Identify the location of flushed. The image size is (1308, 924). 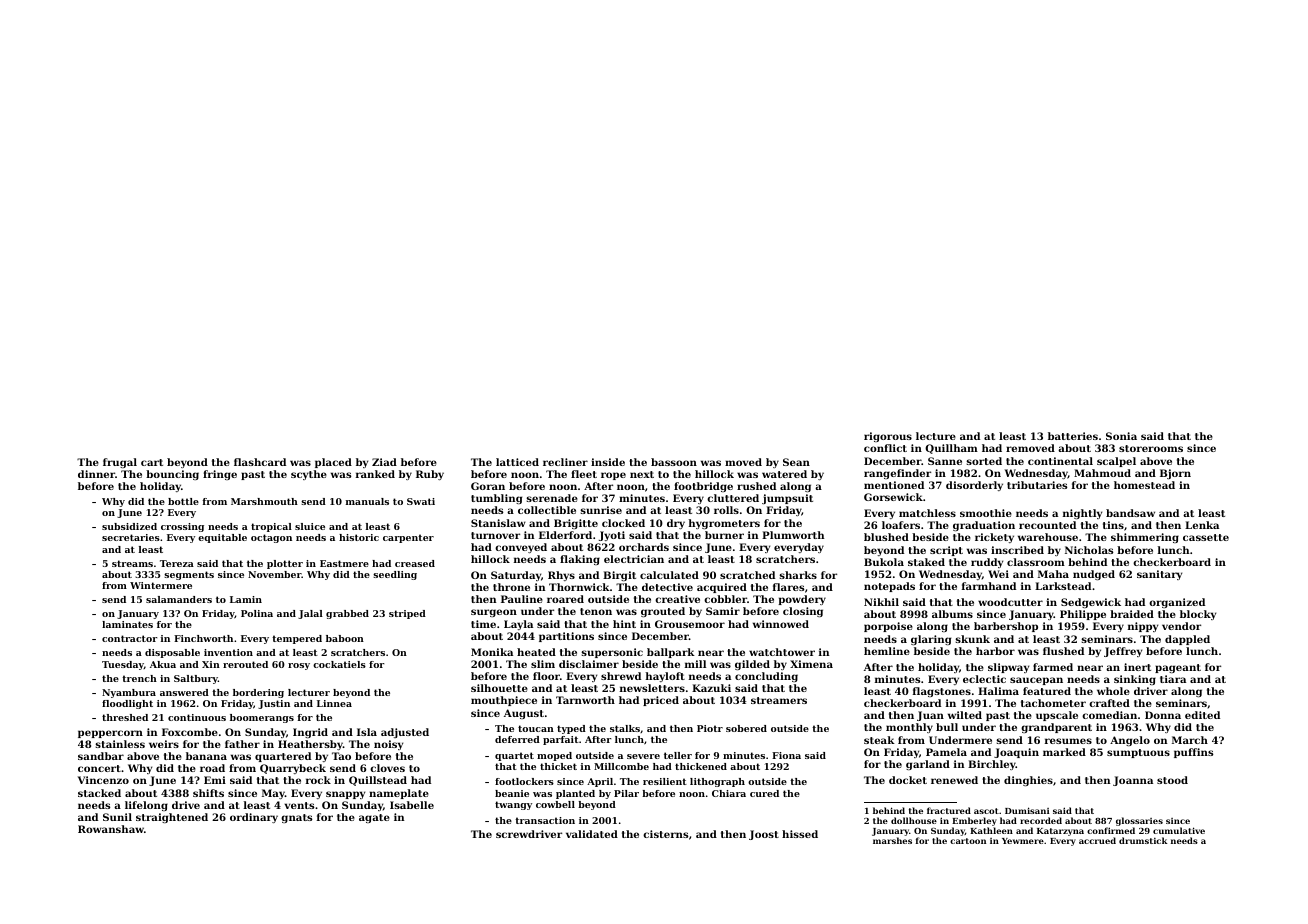
(1063, 651).
